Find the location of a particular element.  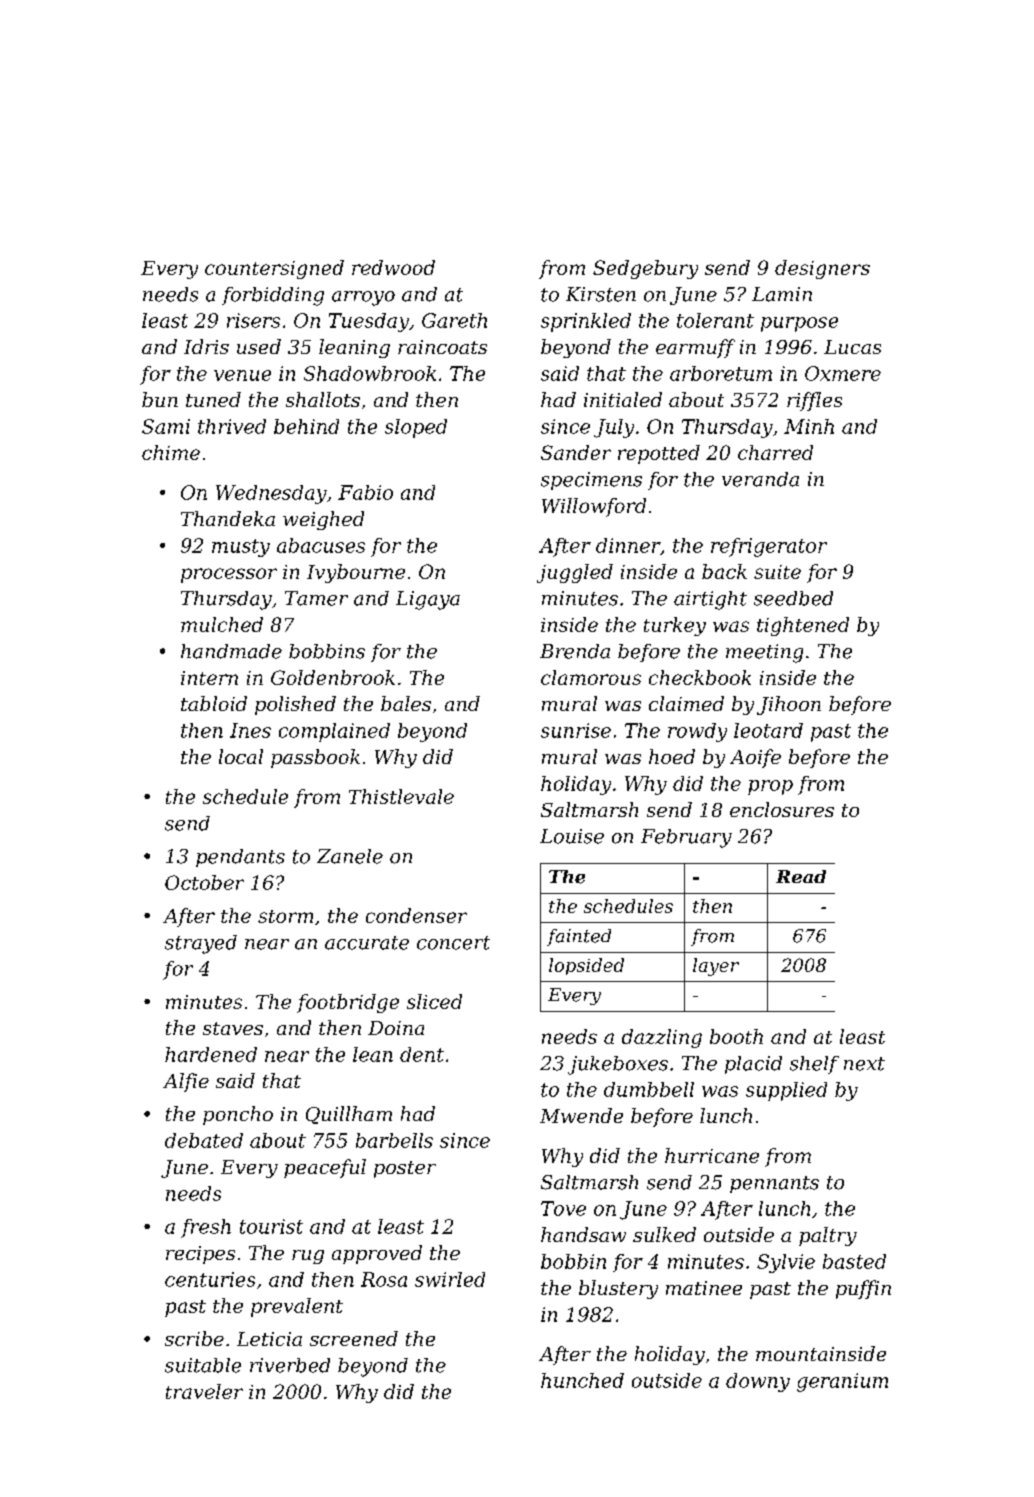

centuries is located at coordinates (210, 1279).
